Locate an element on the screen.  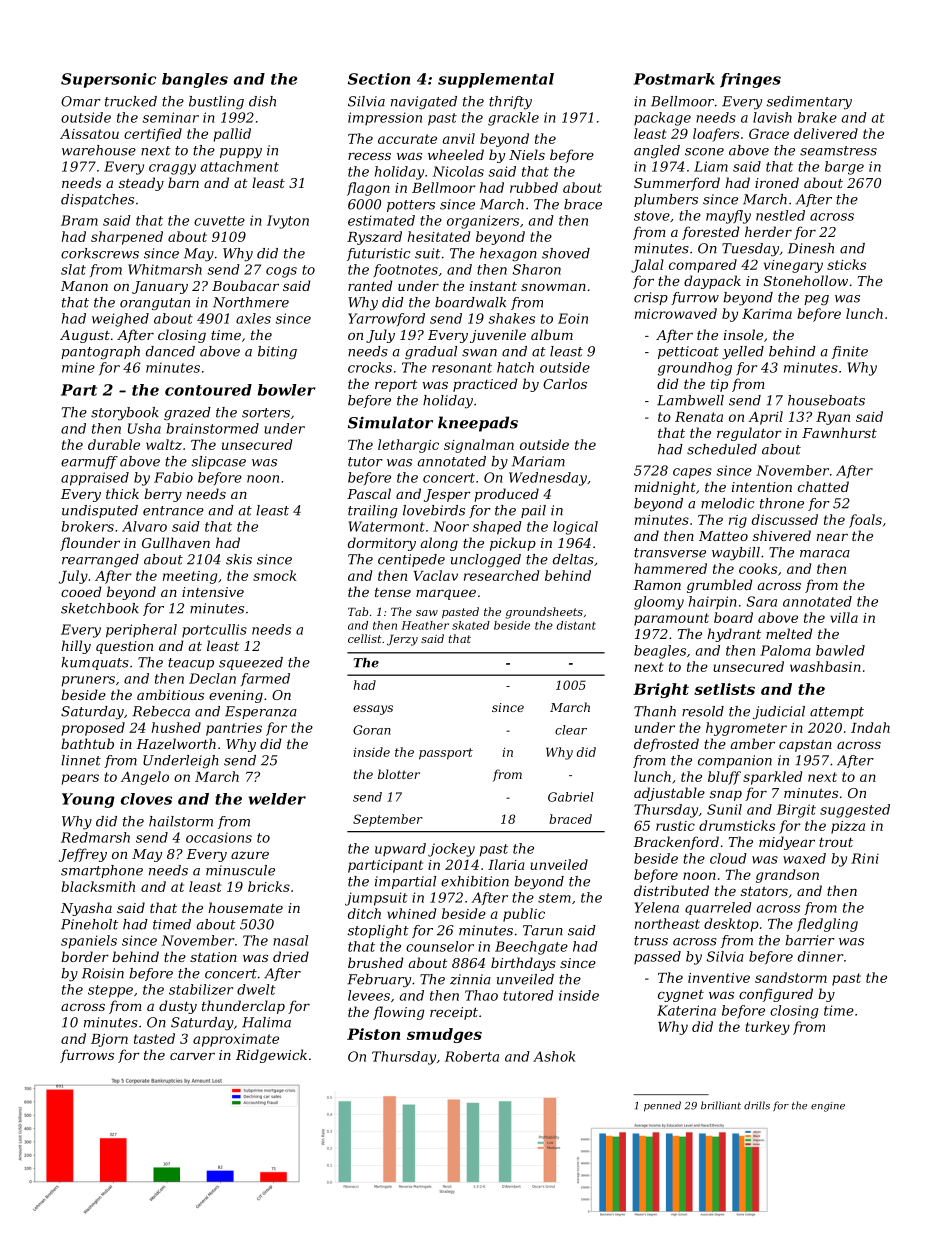
grackle is located at coordinates (513, 119).
